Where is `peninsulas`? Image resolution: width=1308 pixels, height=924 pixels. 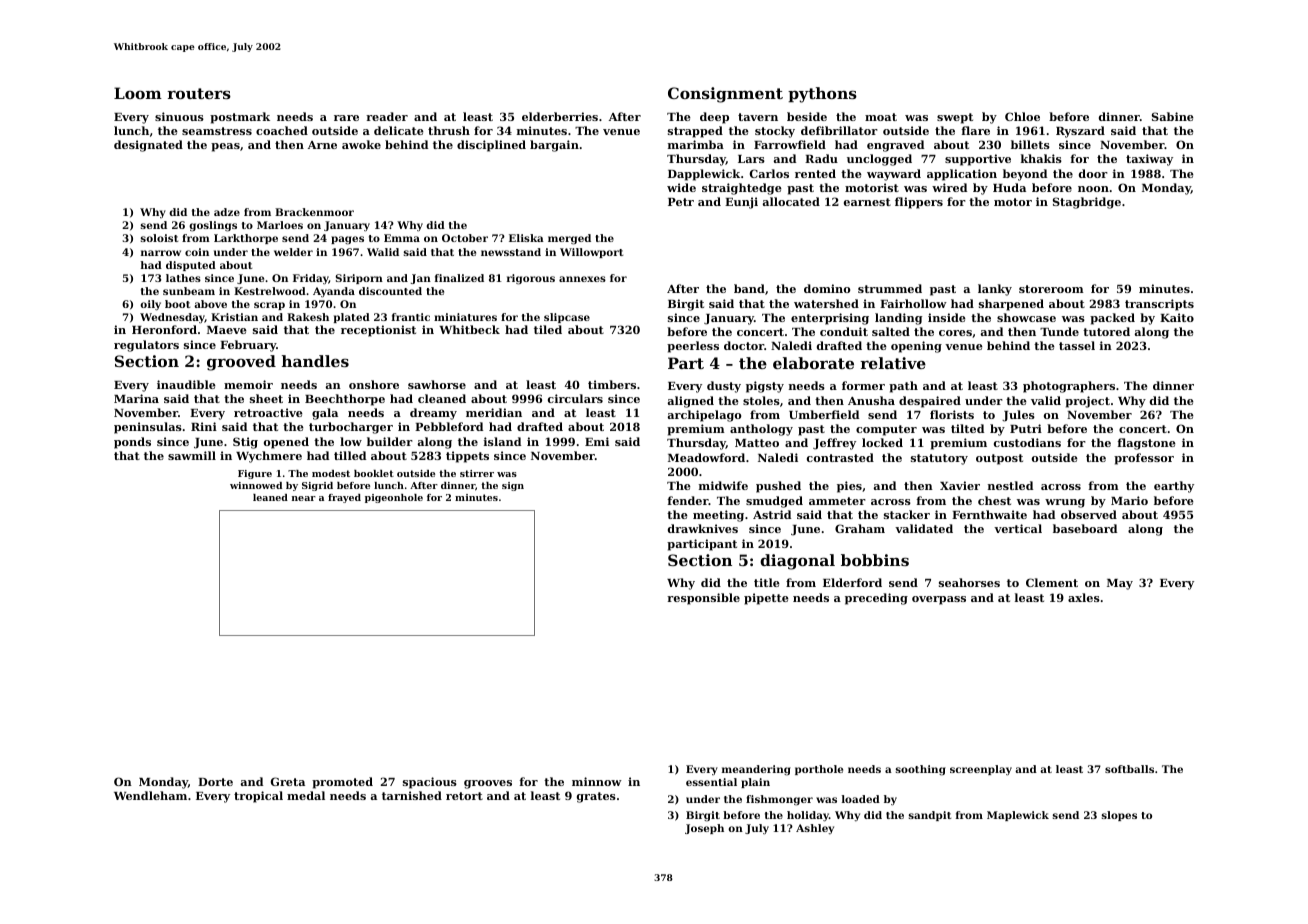 peninsulas is located at coordinates (148, 428).
